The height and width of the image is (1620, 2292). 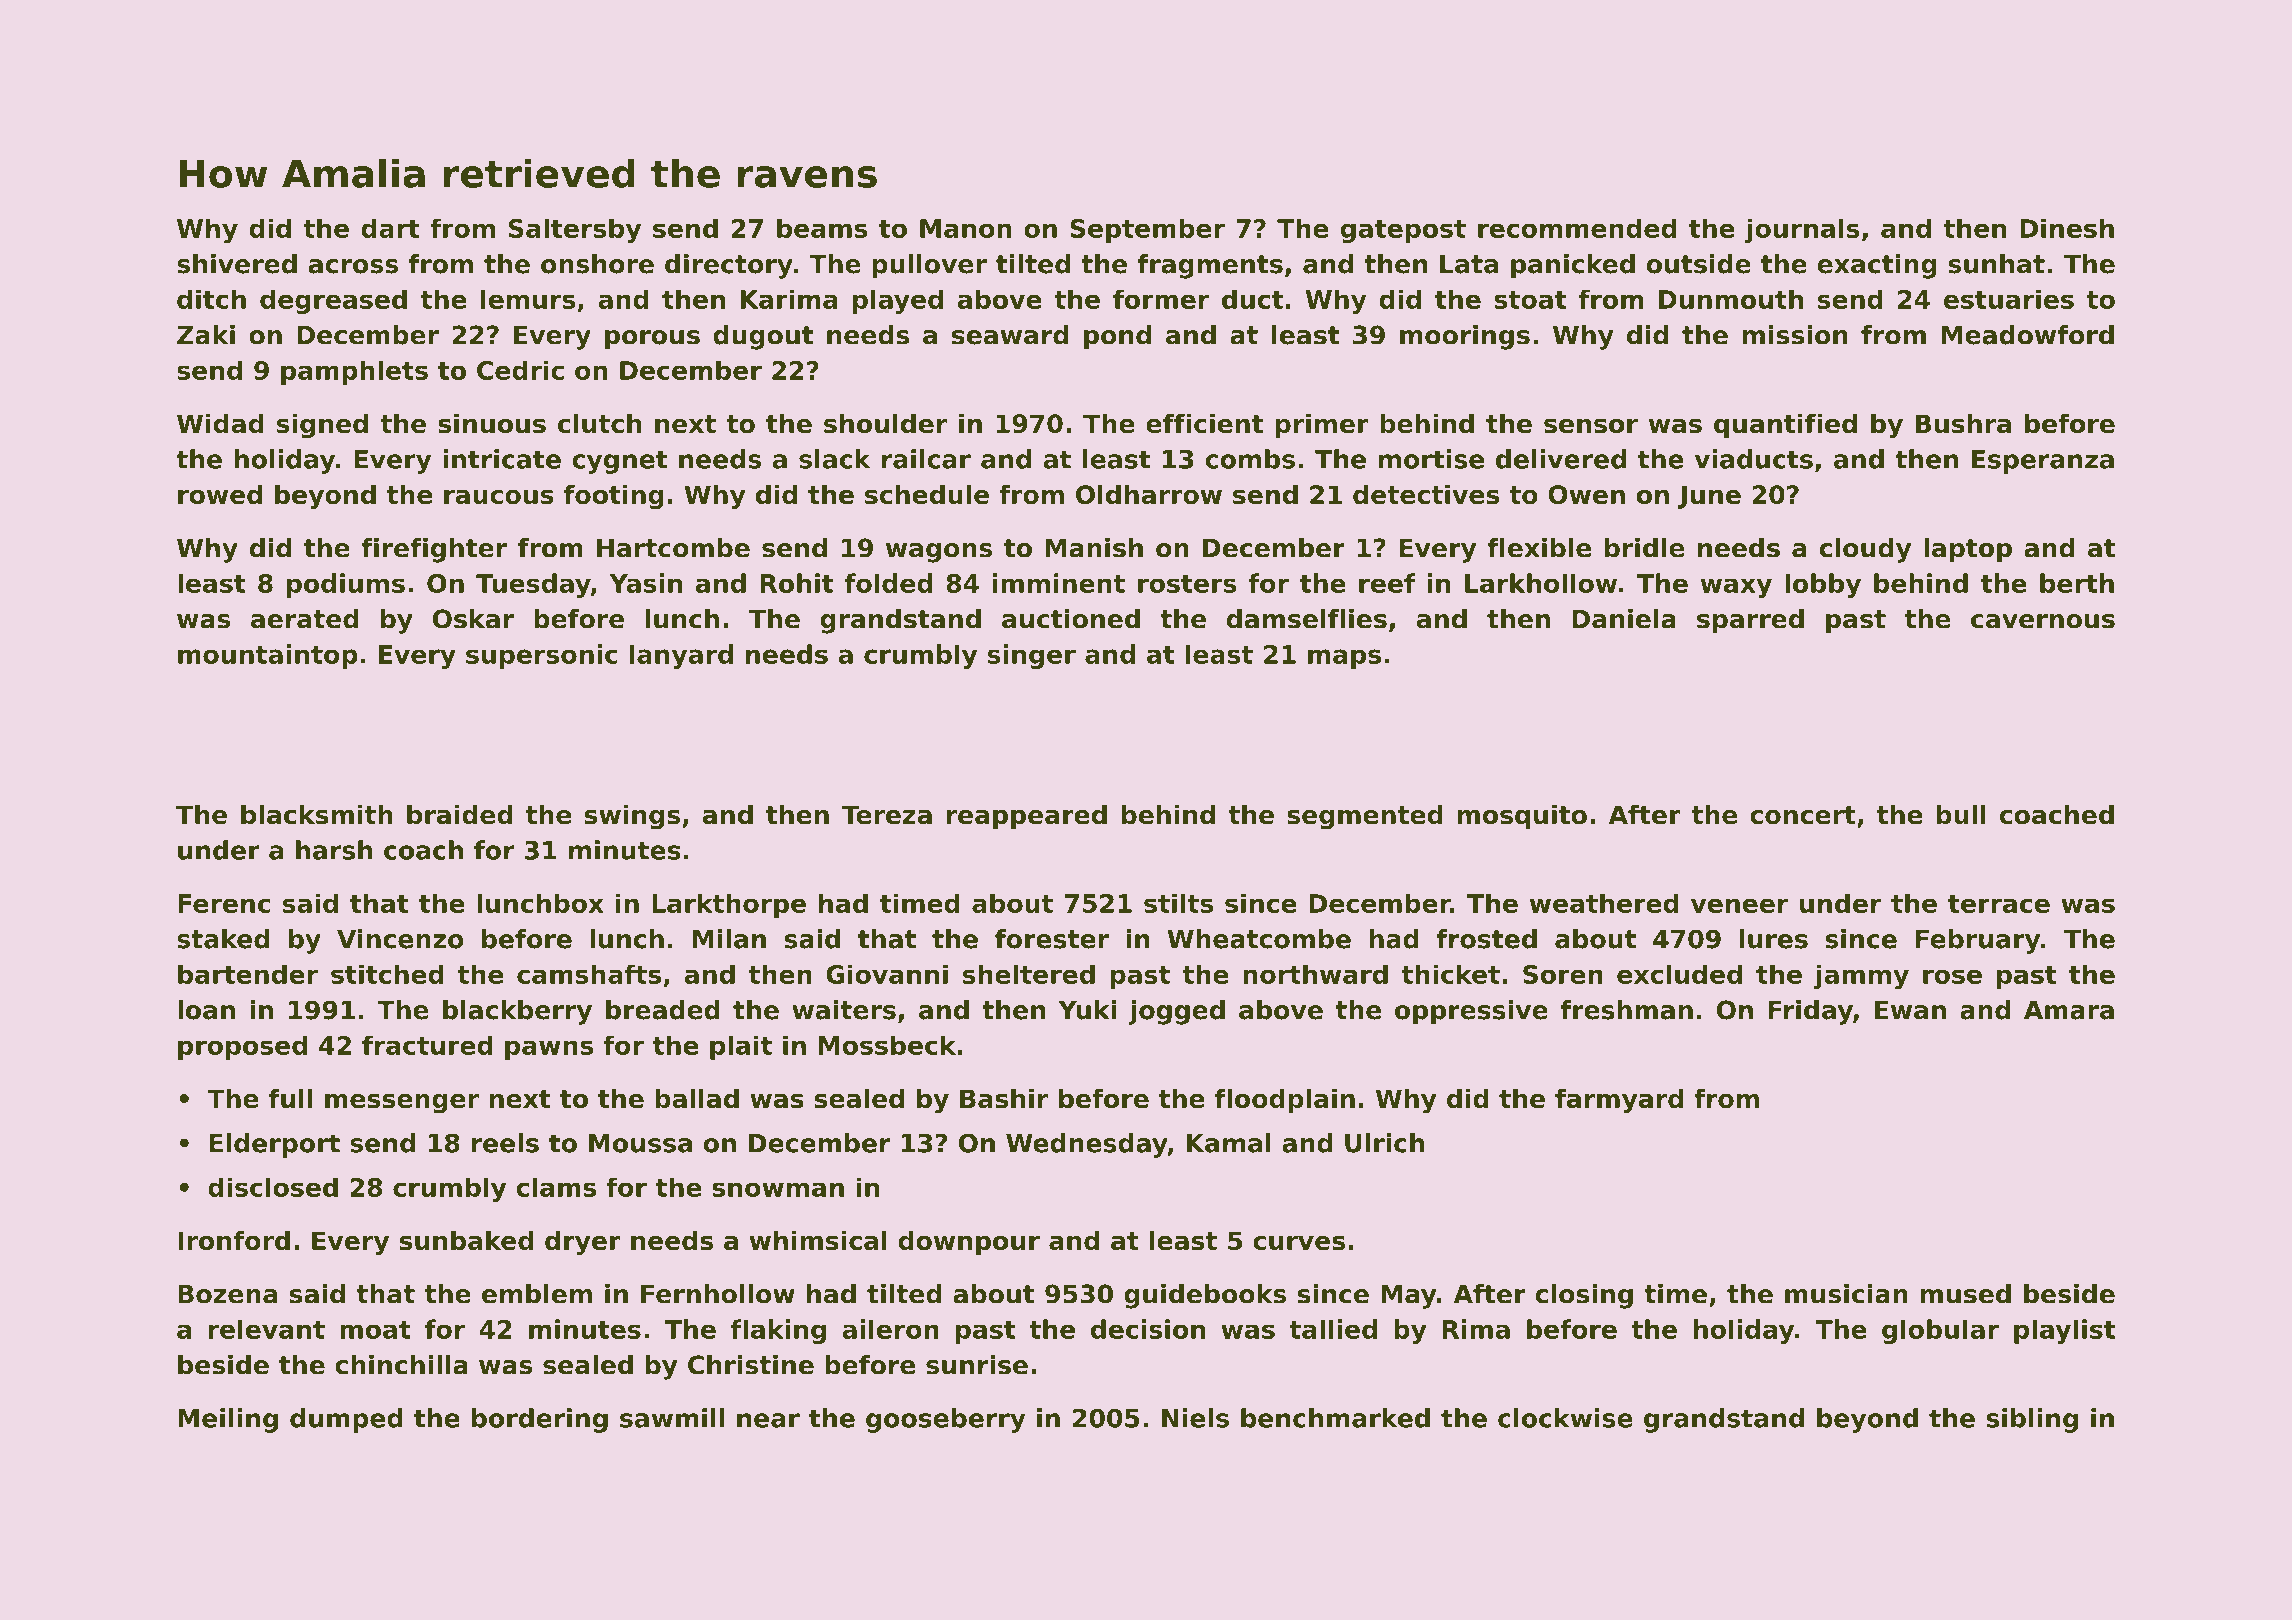 What do you see at coordinates (2067, 228) in the image?
I see `Dinesh` at bounding box center [2067, 228].
